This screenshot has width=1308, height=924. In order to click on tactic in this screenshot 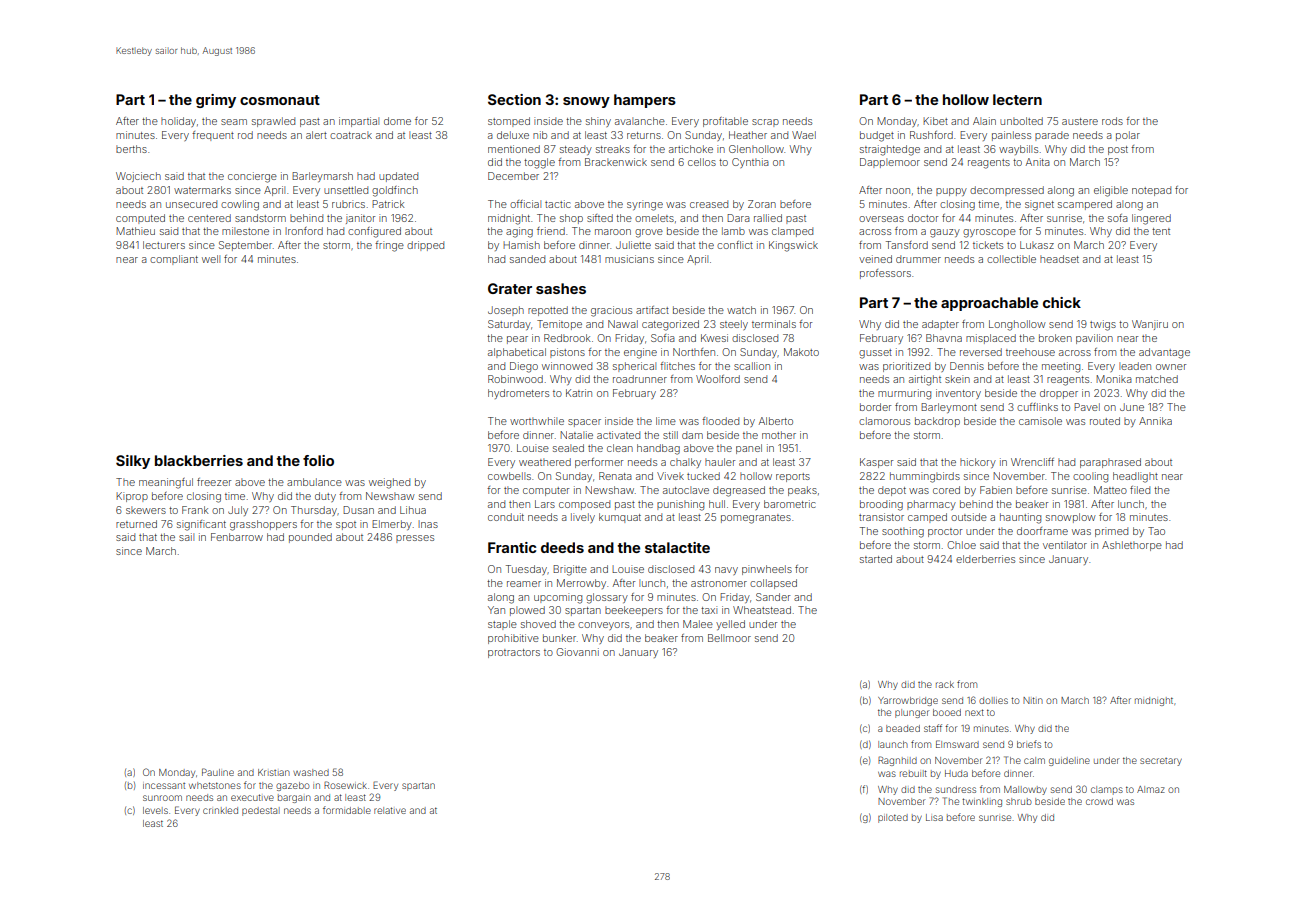, I will do `click(557, 204)`.
